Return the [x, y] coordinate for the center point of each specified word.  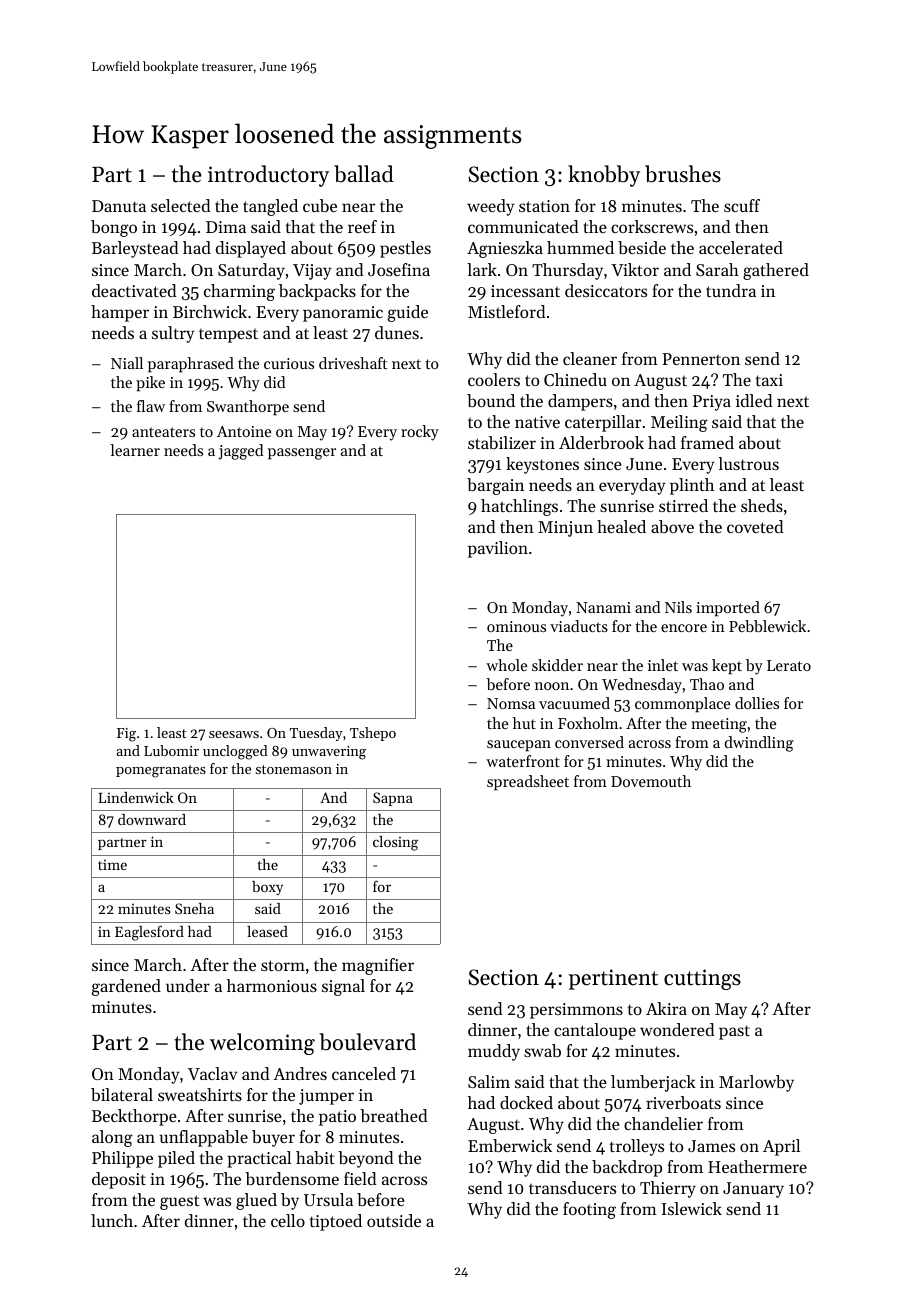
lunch [112, 1220]
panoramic [343, 314]
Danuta [119, 206]
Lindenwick [136, 797]
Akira [666, 1008]
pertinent [613, 979]
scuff [742, 205]
